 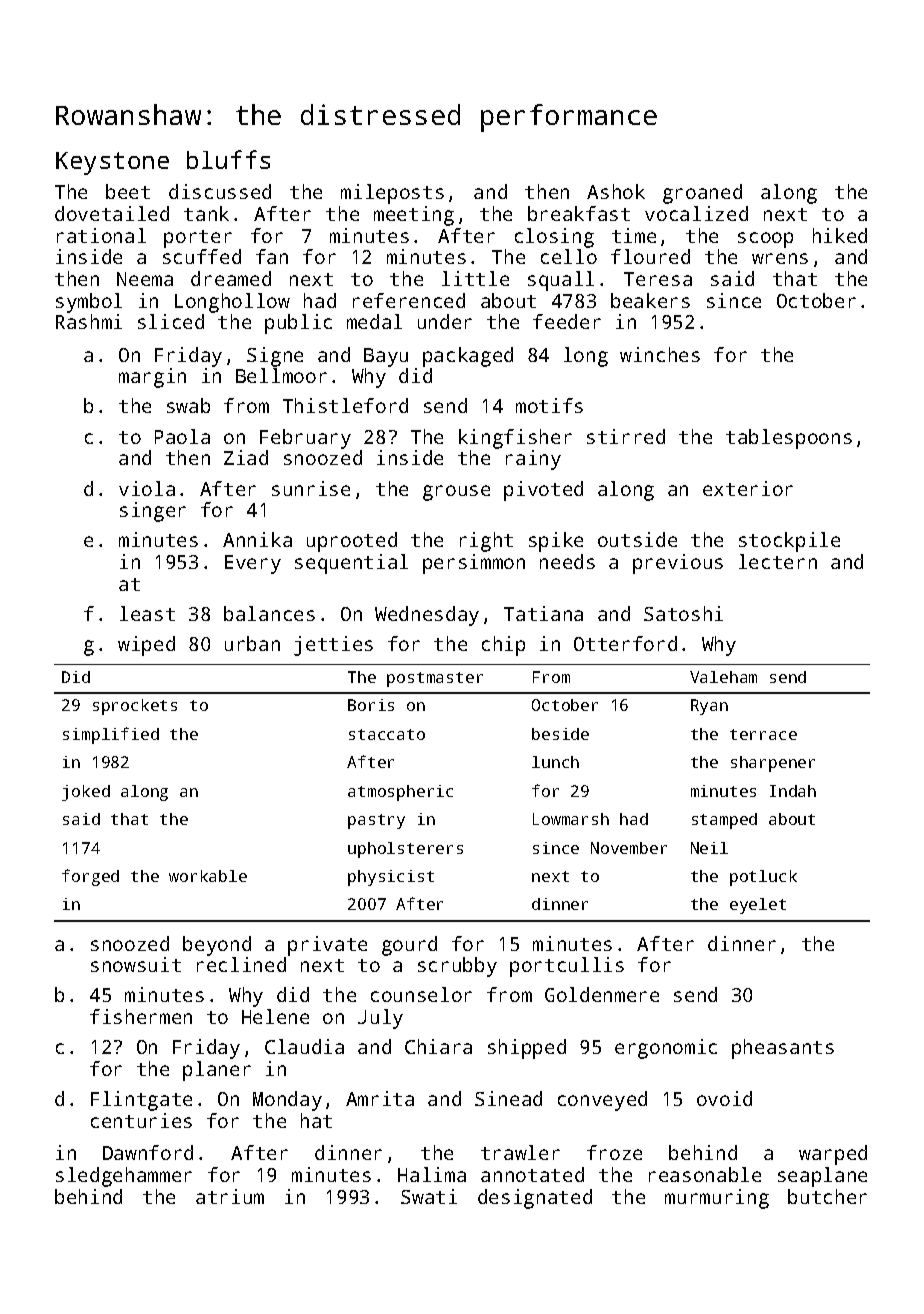 I want to click on sprockets, so click(x=135, y=707).
